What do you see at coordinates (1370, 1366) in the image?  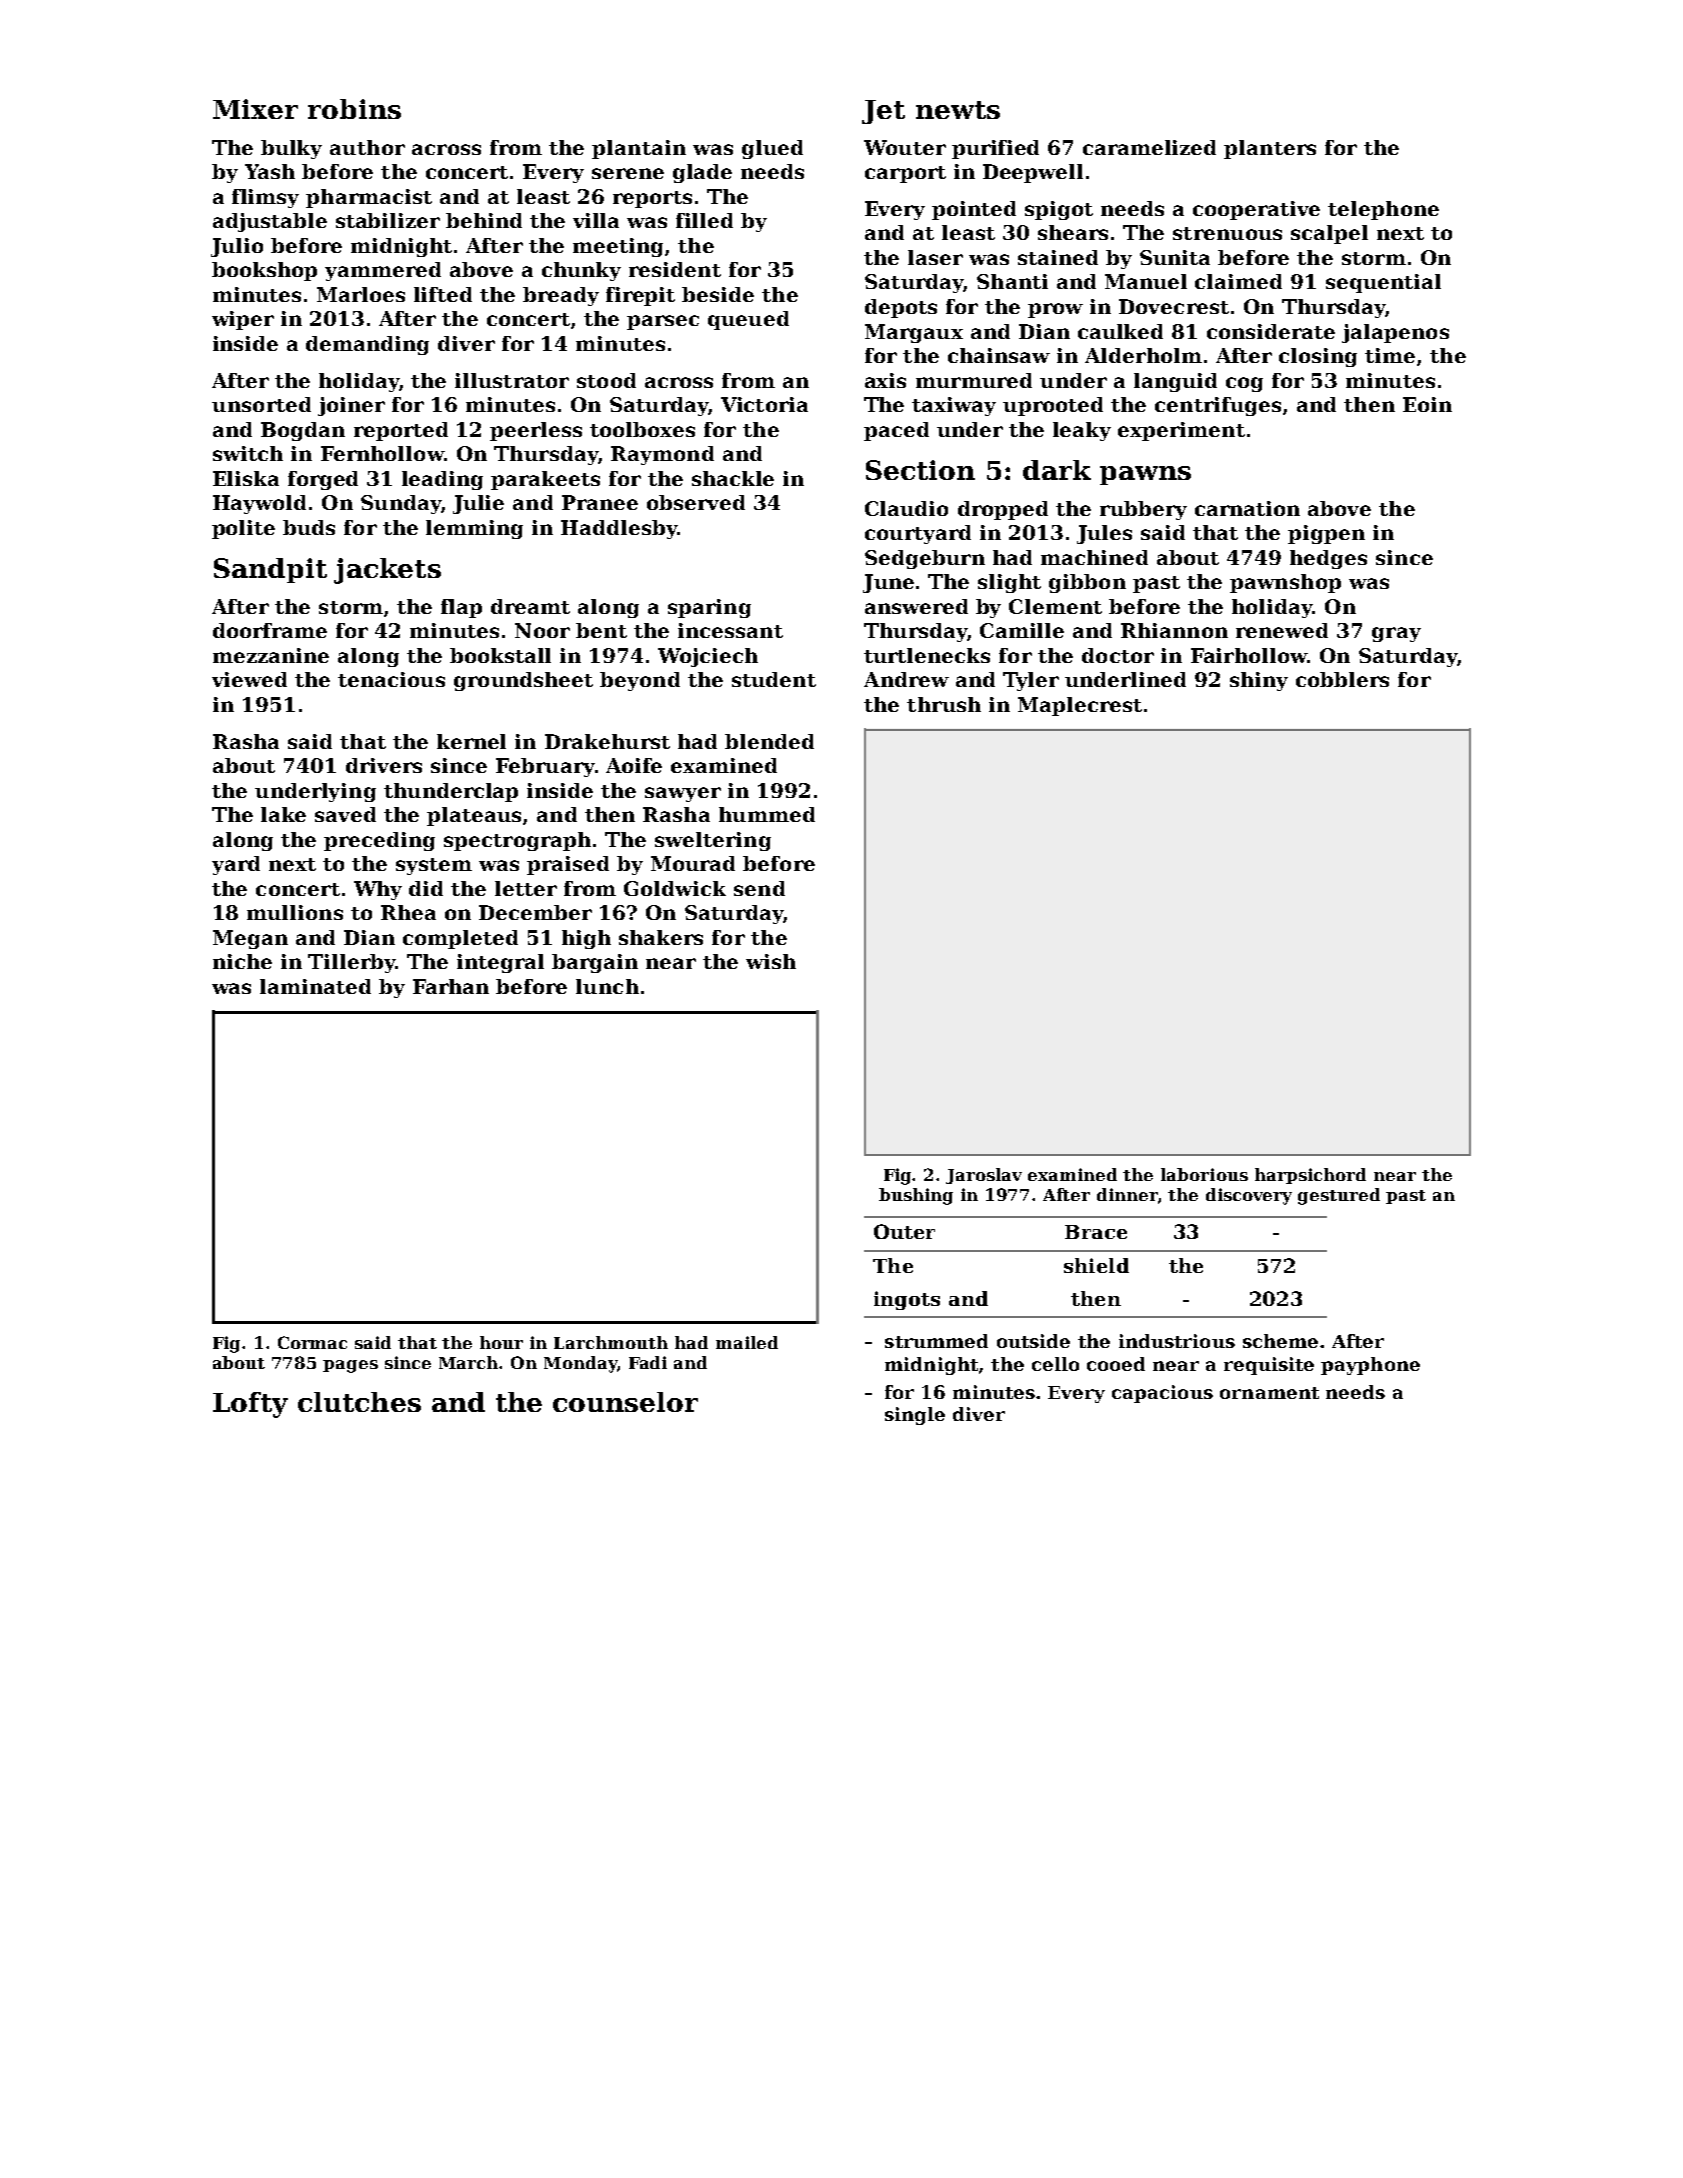 I see `payphone` at bounding box center [1370, 1366].
